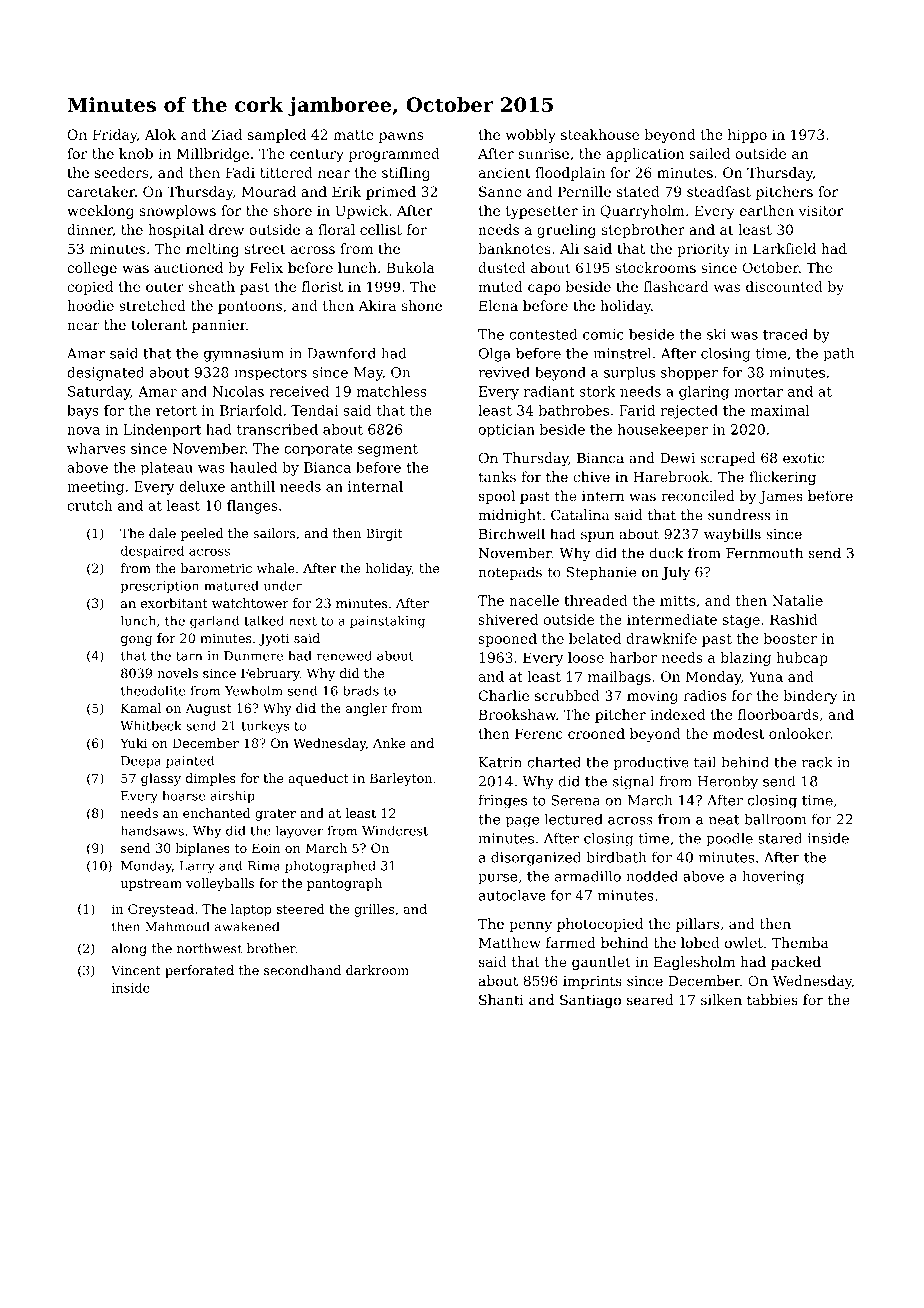  What do you see at coordinates (821, 210) in the image?
I see `visitor` at bounding box center [821, 210].
